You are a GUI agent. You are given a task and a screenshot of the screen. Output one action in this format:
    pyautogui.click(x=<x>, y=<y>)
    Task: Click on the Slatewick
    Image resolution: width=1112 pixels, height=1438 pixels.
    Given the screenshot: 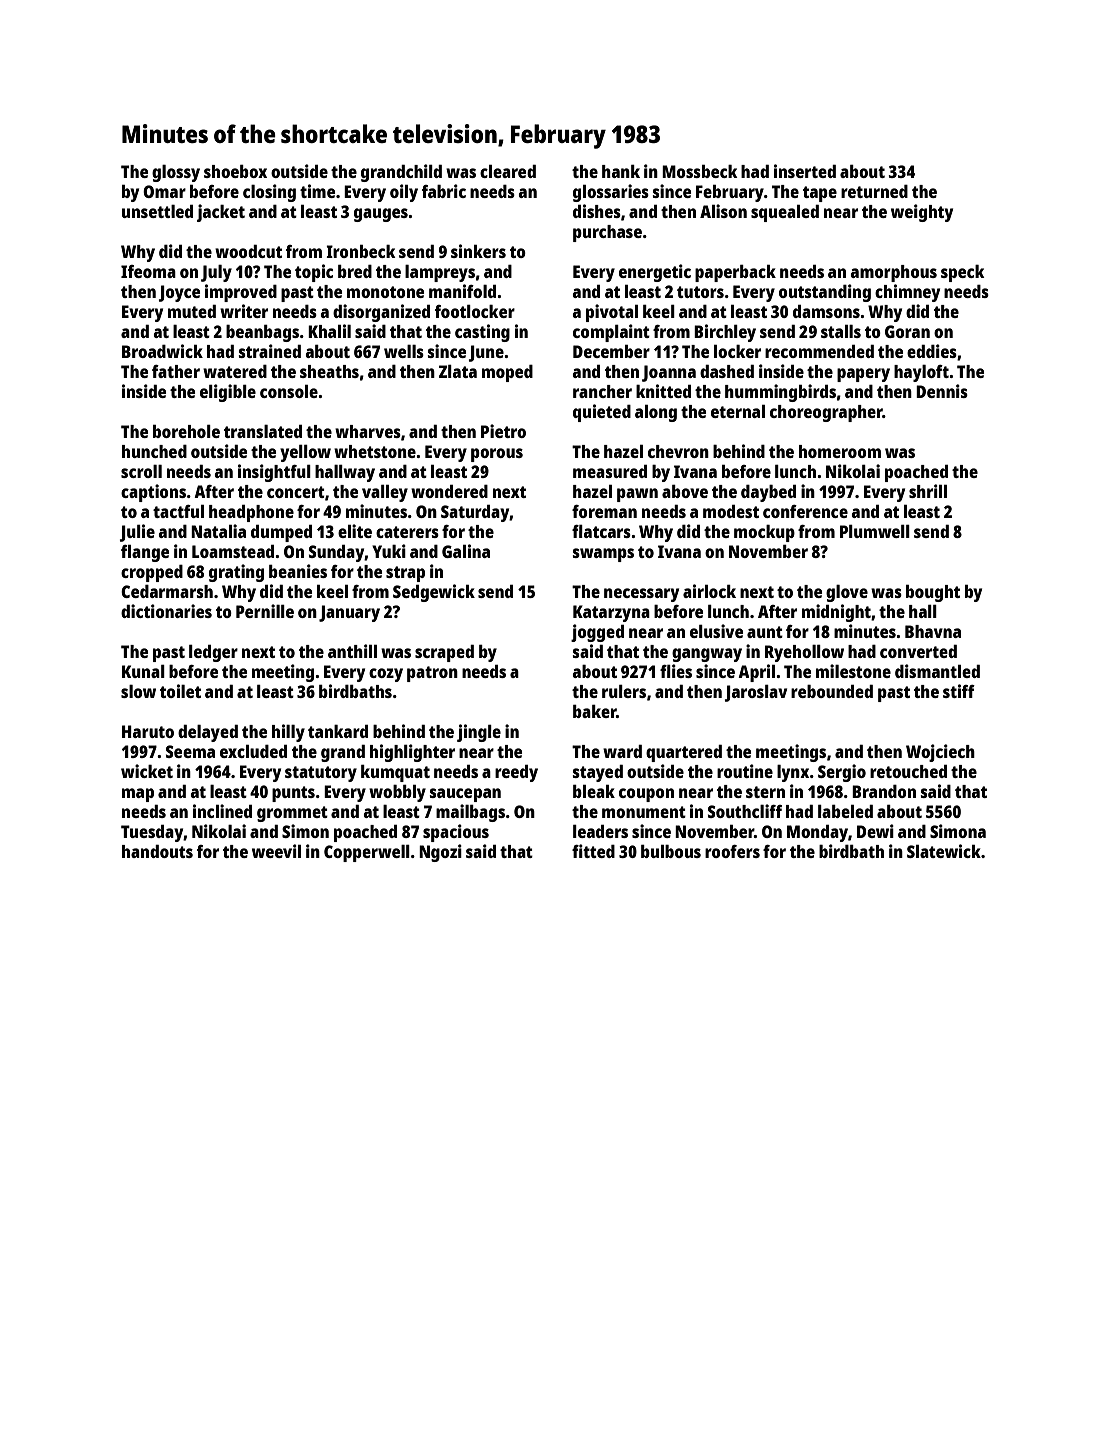 What is the action you would take?
    pyautogui.click(x=944, y=851)
